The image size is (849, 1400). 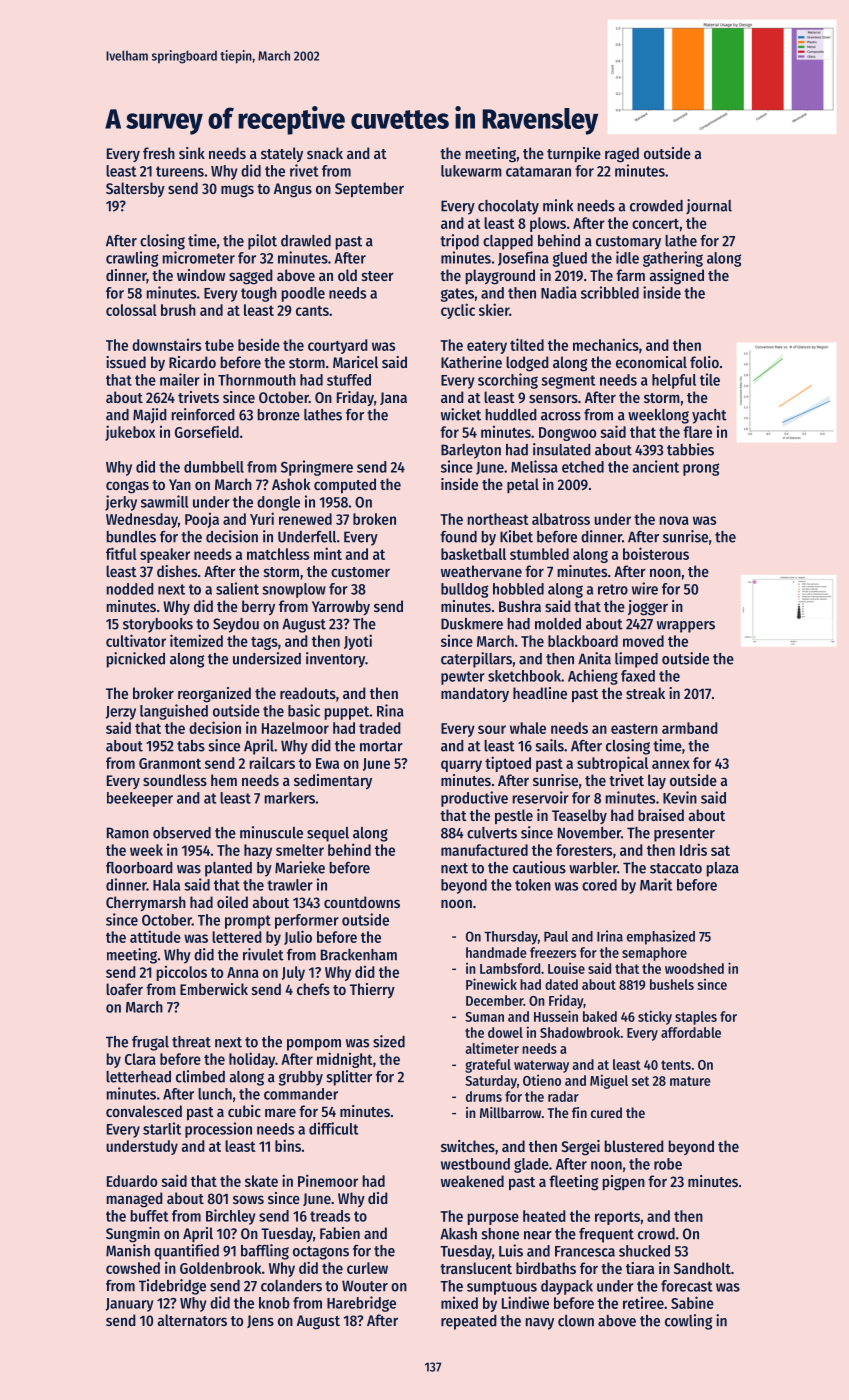 What do you see at coordinates (655, 224) in the document?
I see `concert` at bounding box center [655, 224].
